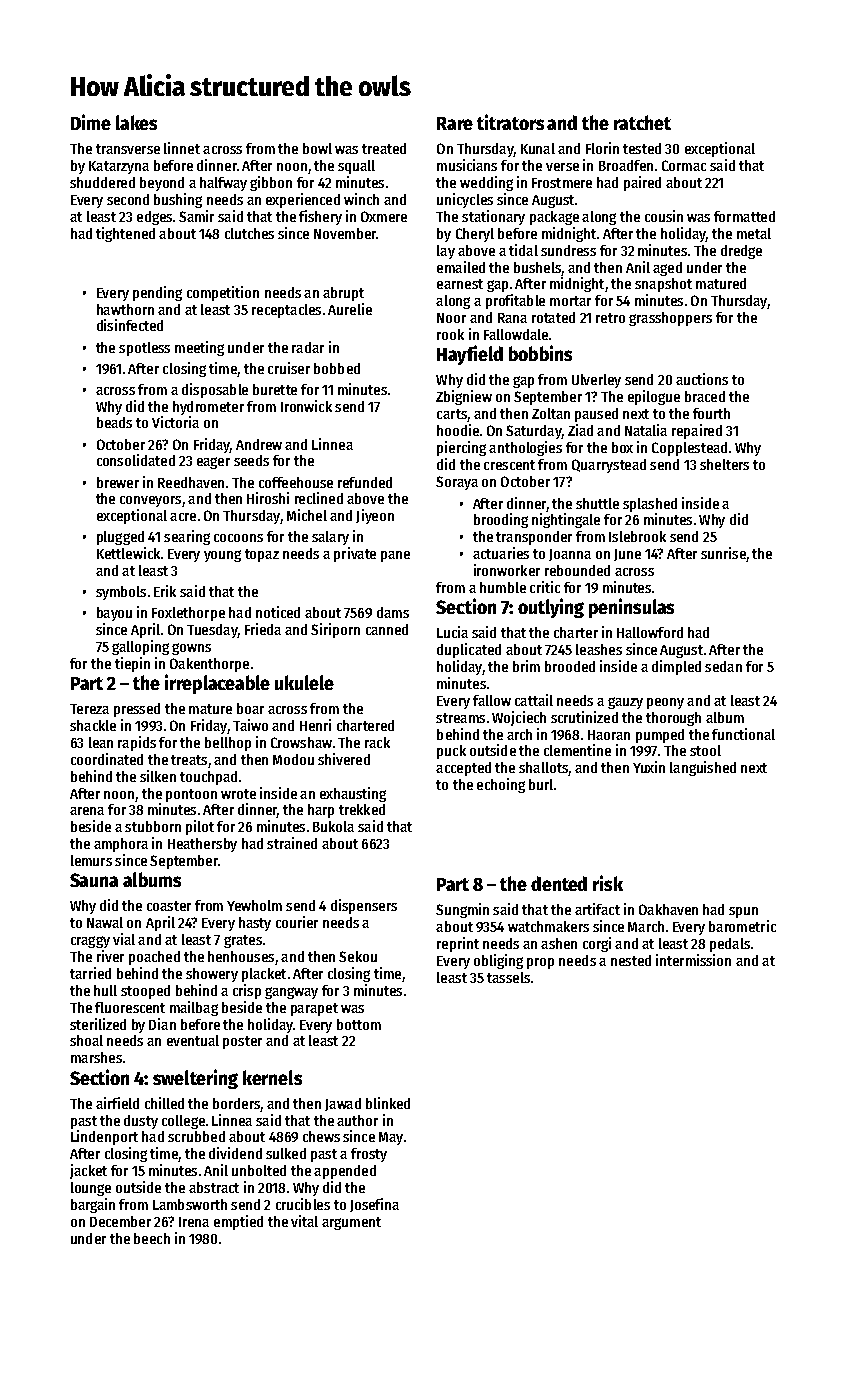 Image resolution: width=849 pixels, height=1400 pixels. What do you see at coordinates (91, 122) in the page?
I see `Dime` at bounding box center [91, 122].
